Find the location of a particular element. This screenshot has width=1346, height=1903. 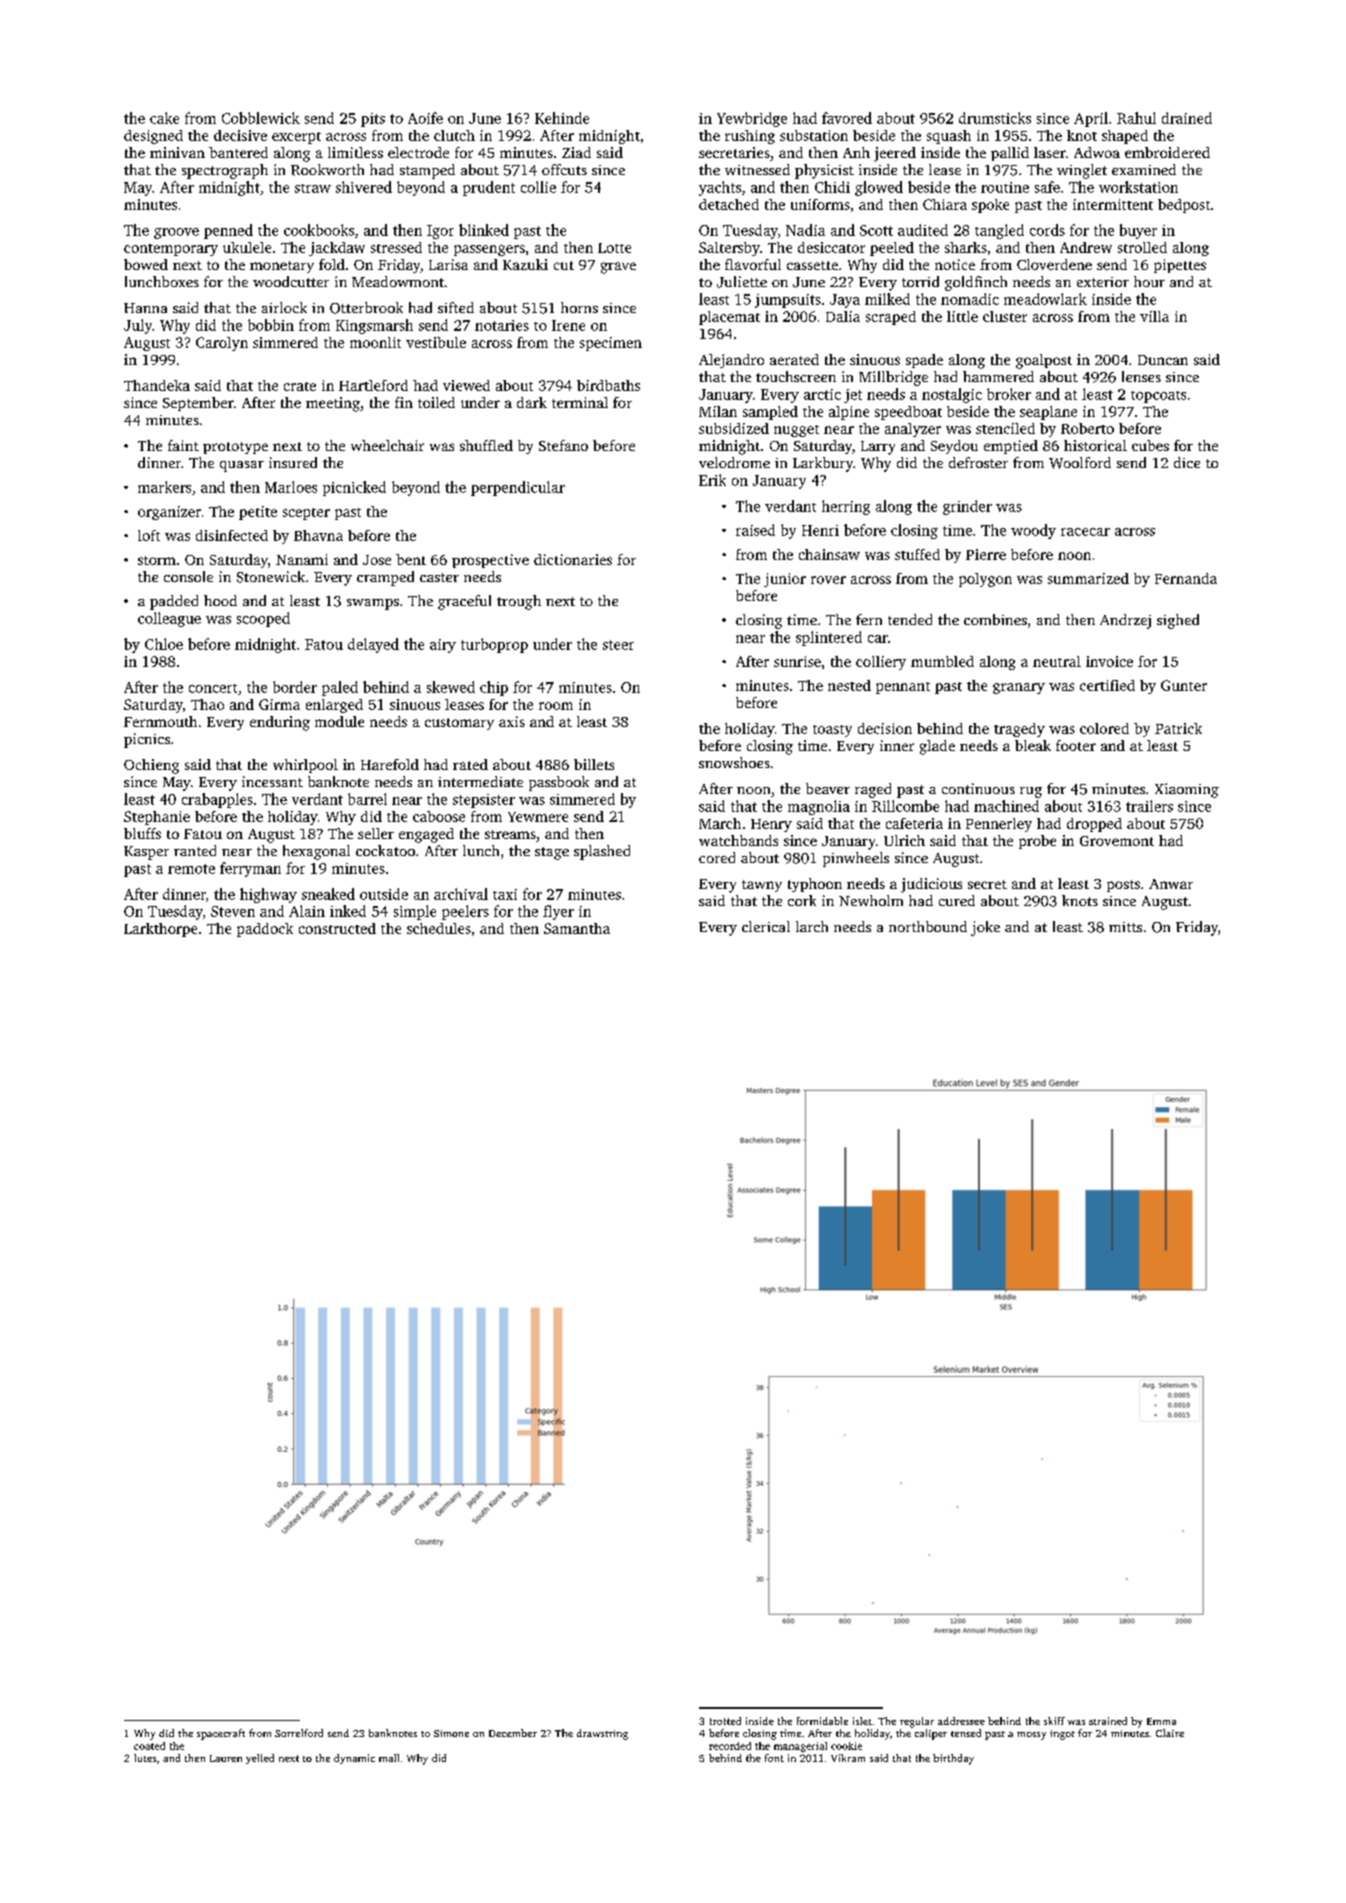

Cloverdene is located at coordinates (1054, 264).
